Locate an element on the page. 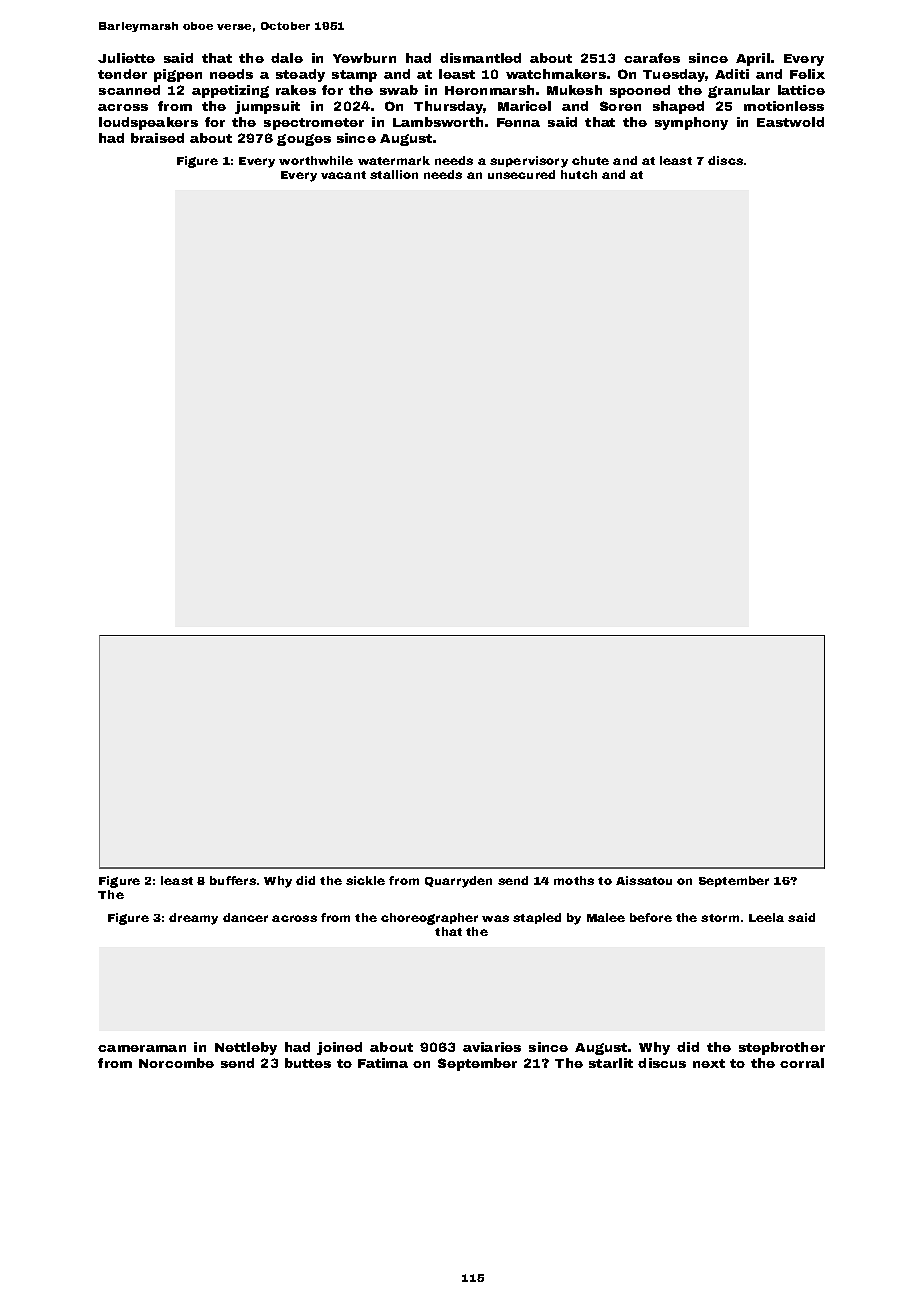 The width and height of the image is (924, 1308). Quarryden is located at coordinates (458, 882).
